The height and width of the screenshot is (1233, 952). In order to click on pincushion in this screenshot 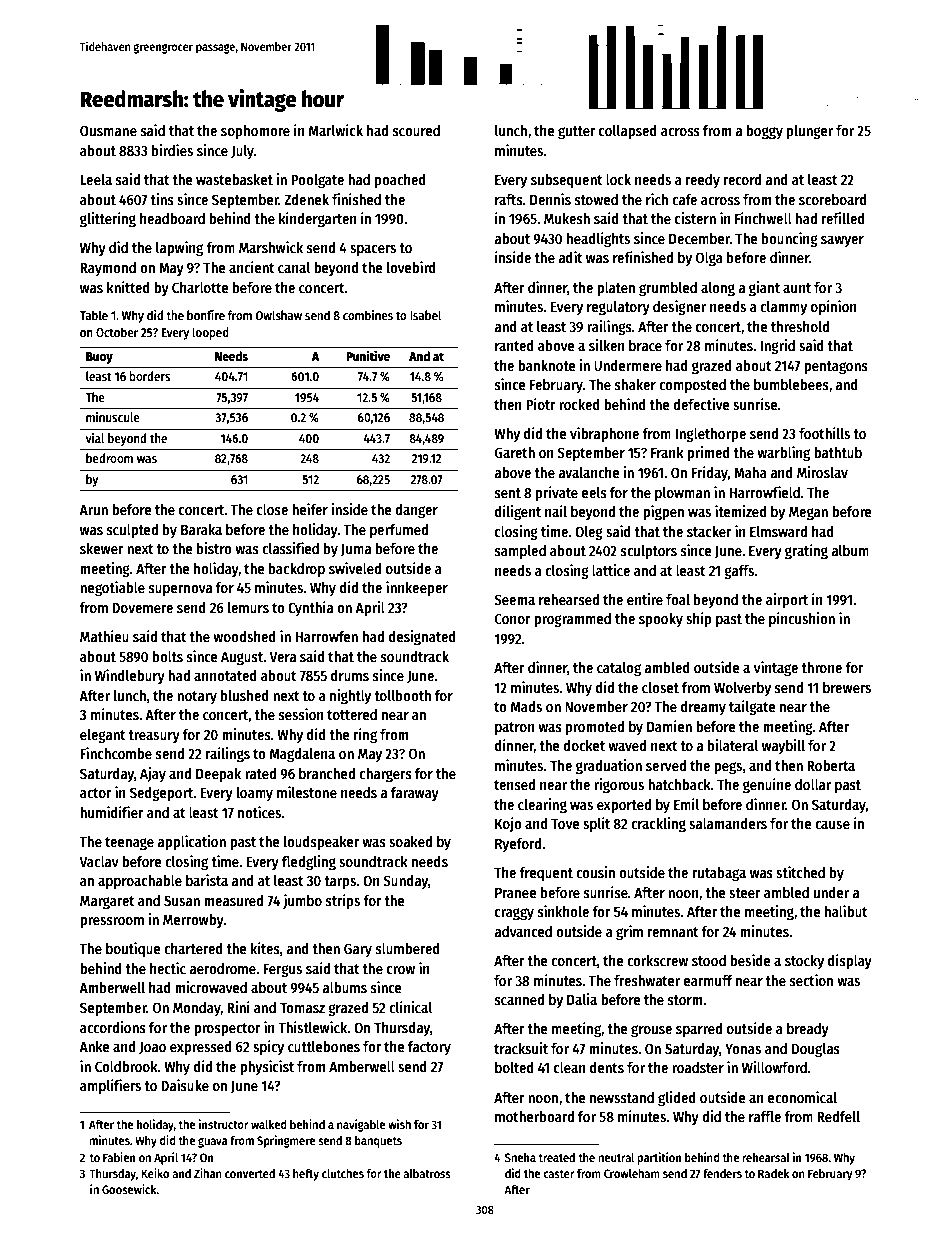, I will do `click(802, 619)`.
